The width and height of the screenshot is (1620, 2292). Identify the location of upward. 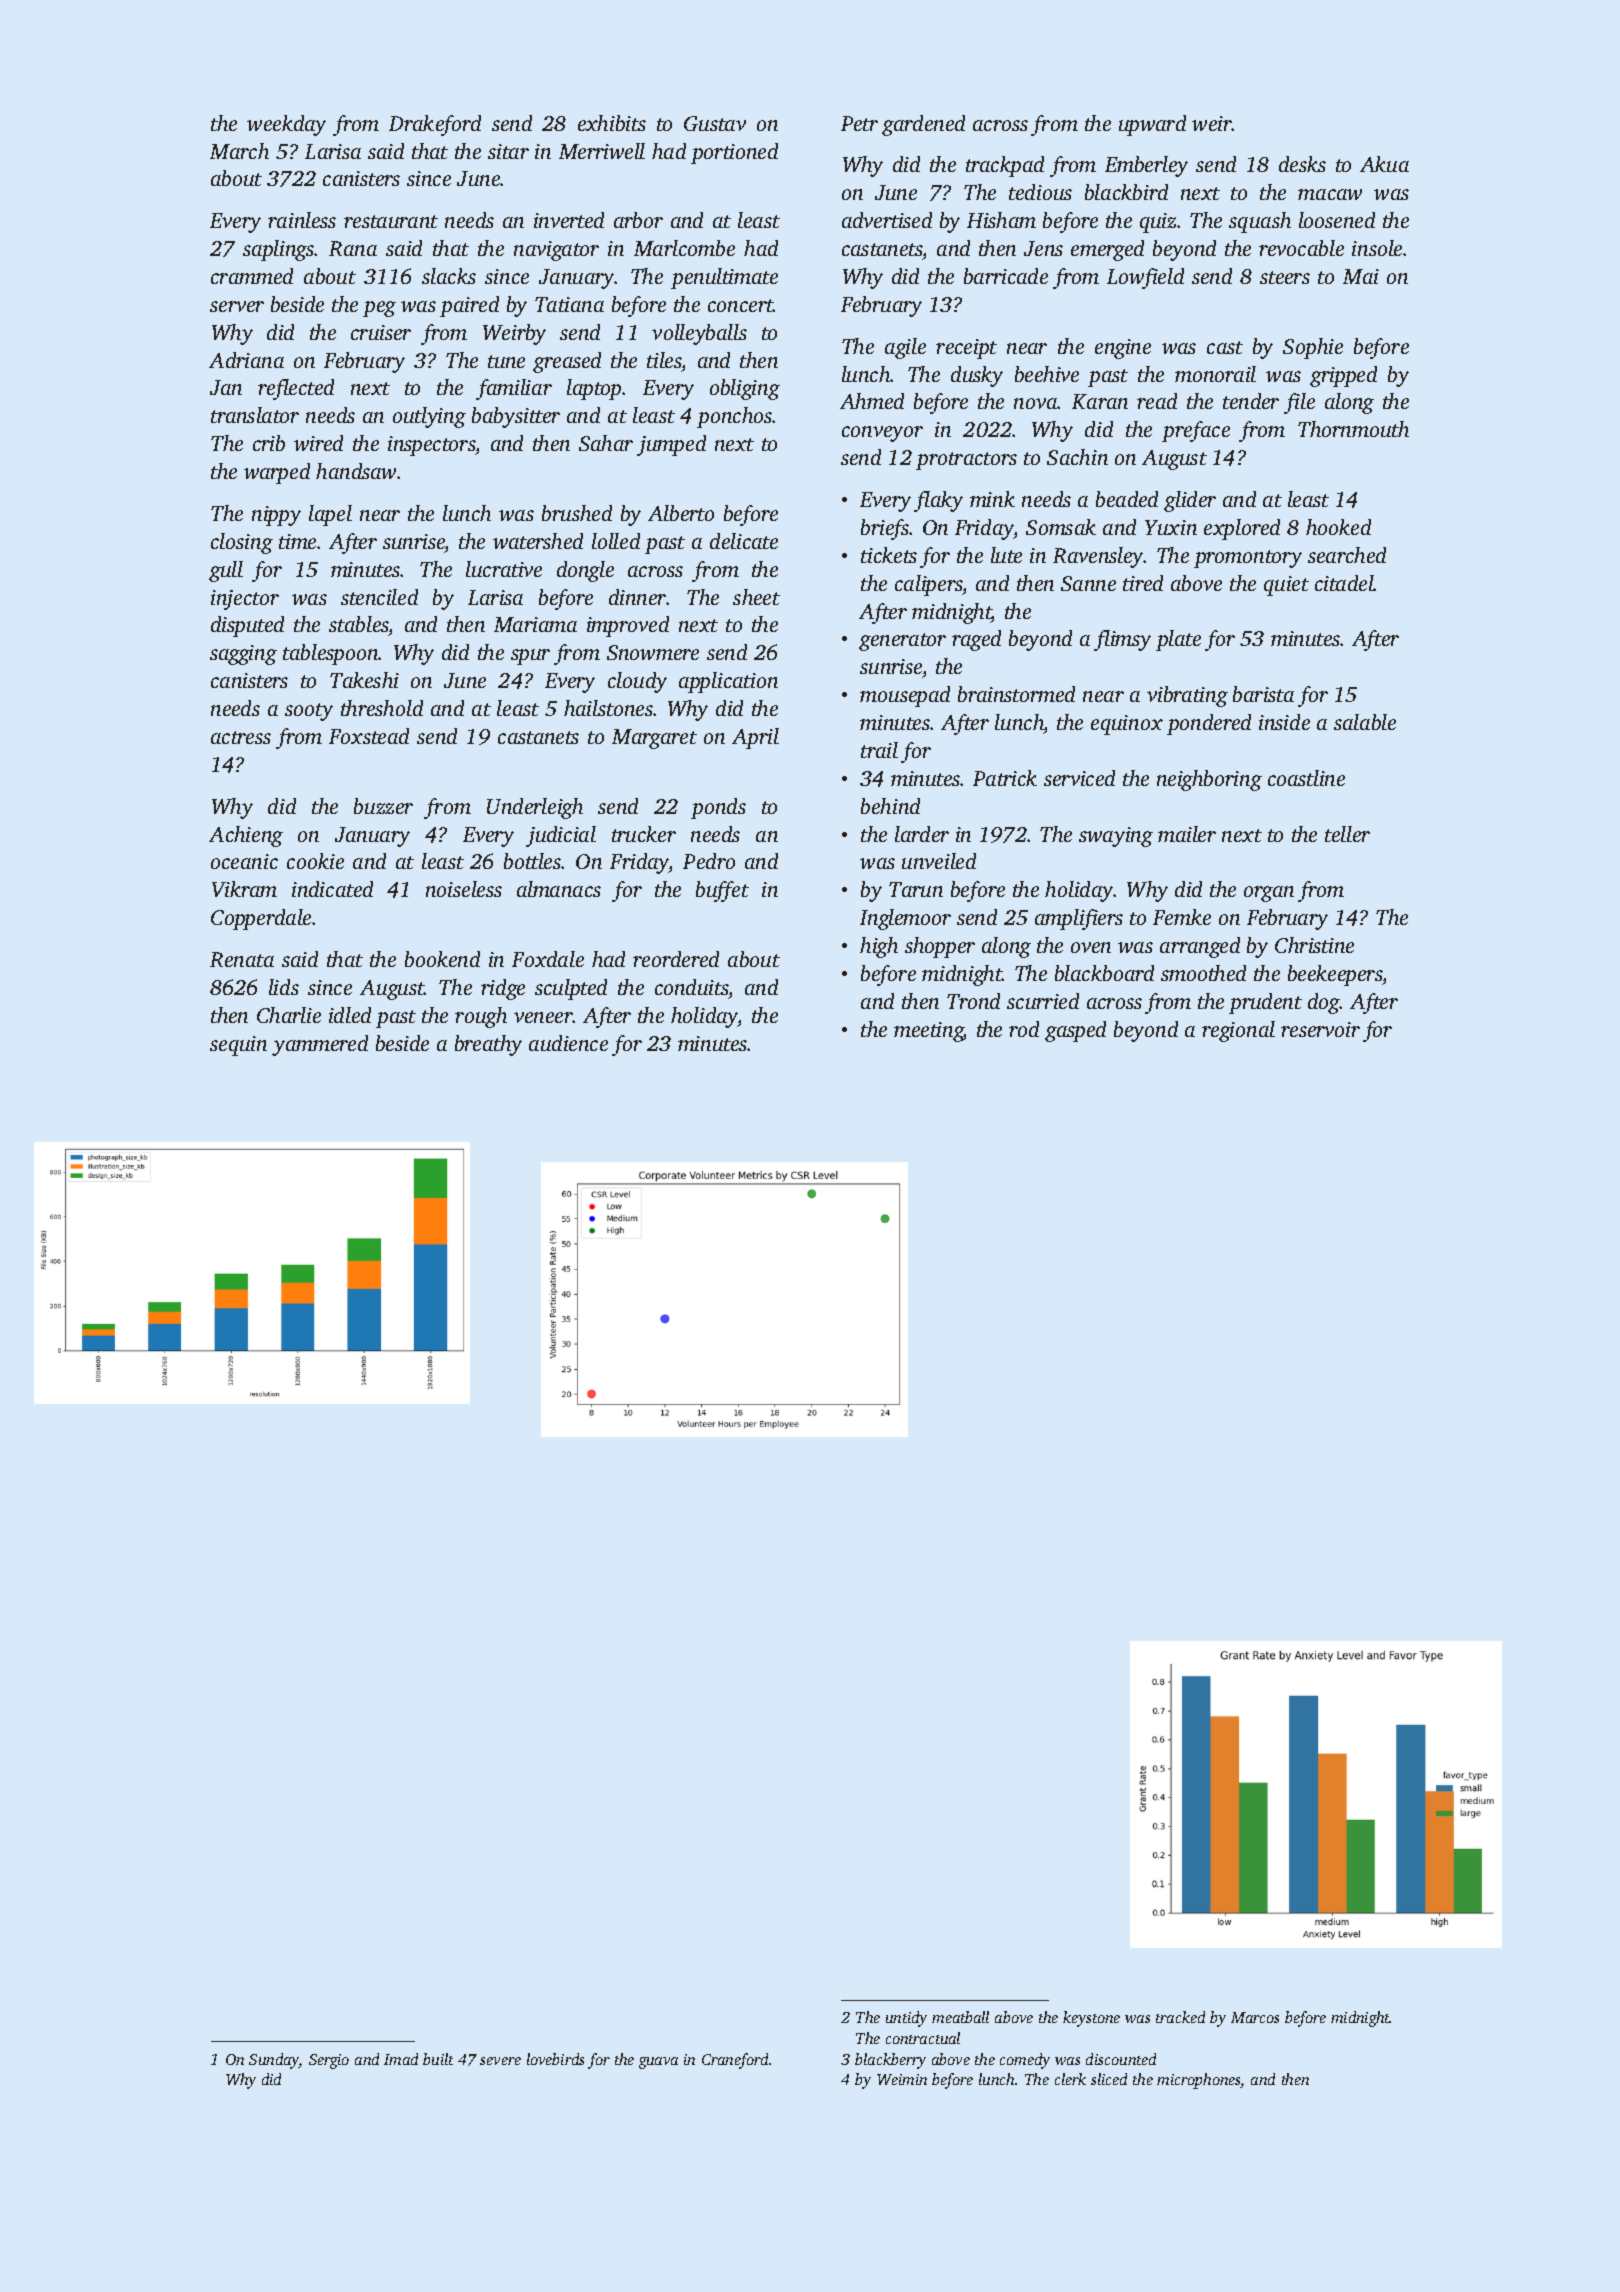
(1152, 125).
